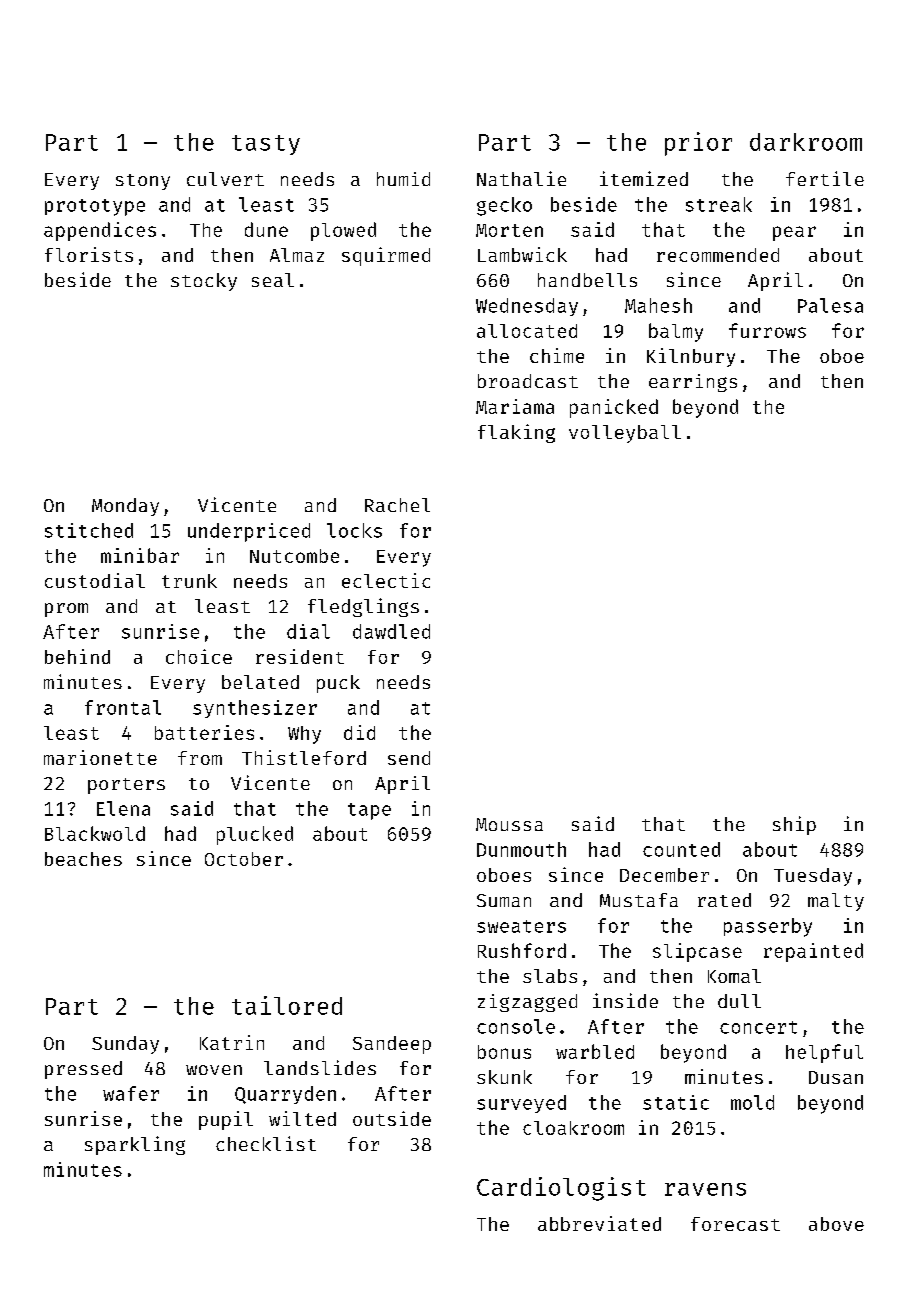 The height and width of the screenshot is (1316, 908). What do you see at coordinates (698, 144) in the screenshot?
I see `prior` at bounding box center [698, 144].
